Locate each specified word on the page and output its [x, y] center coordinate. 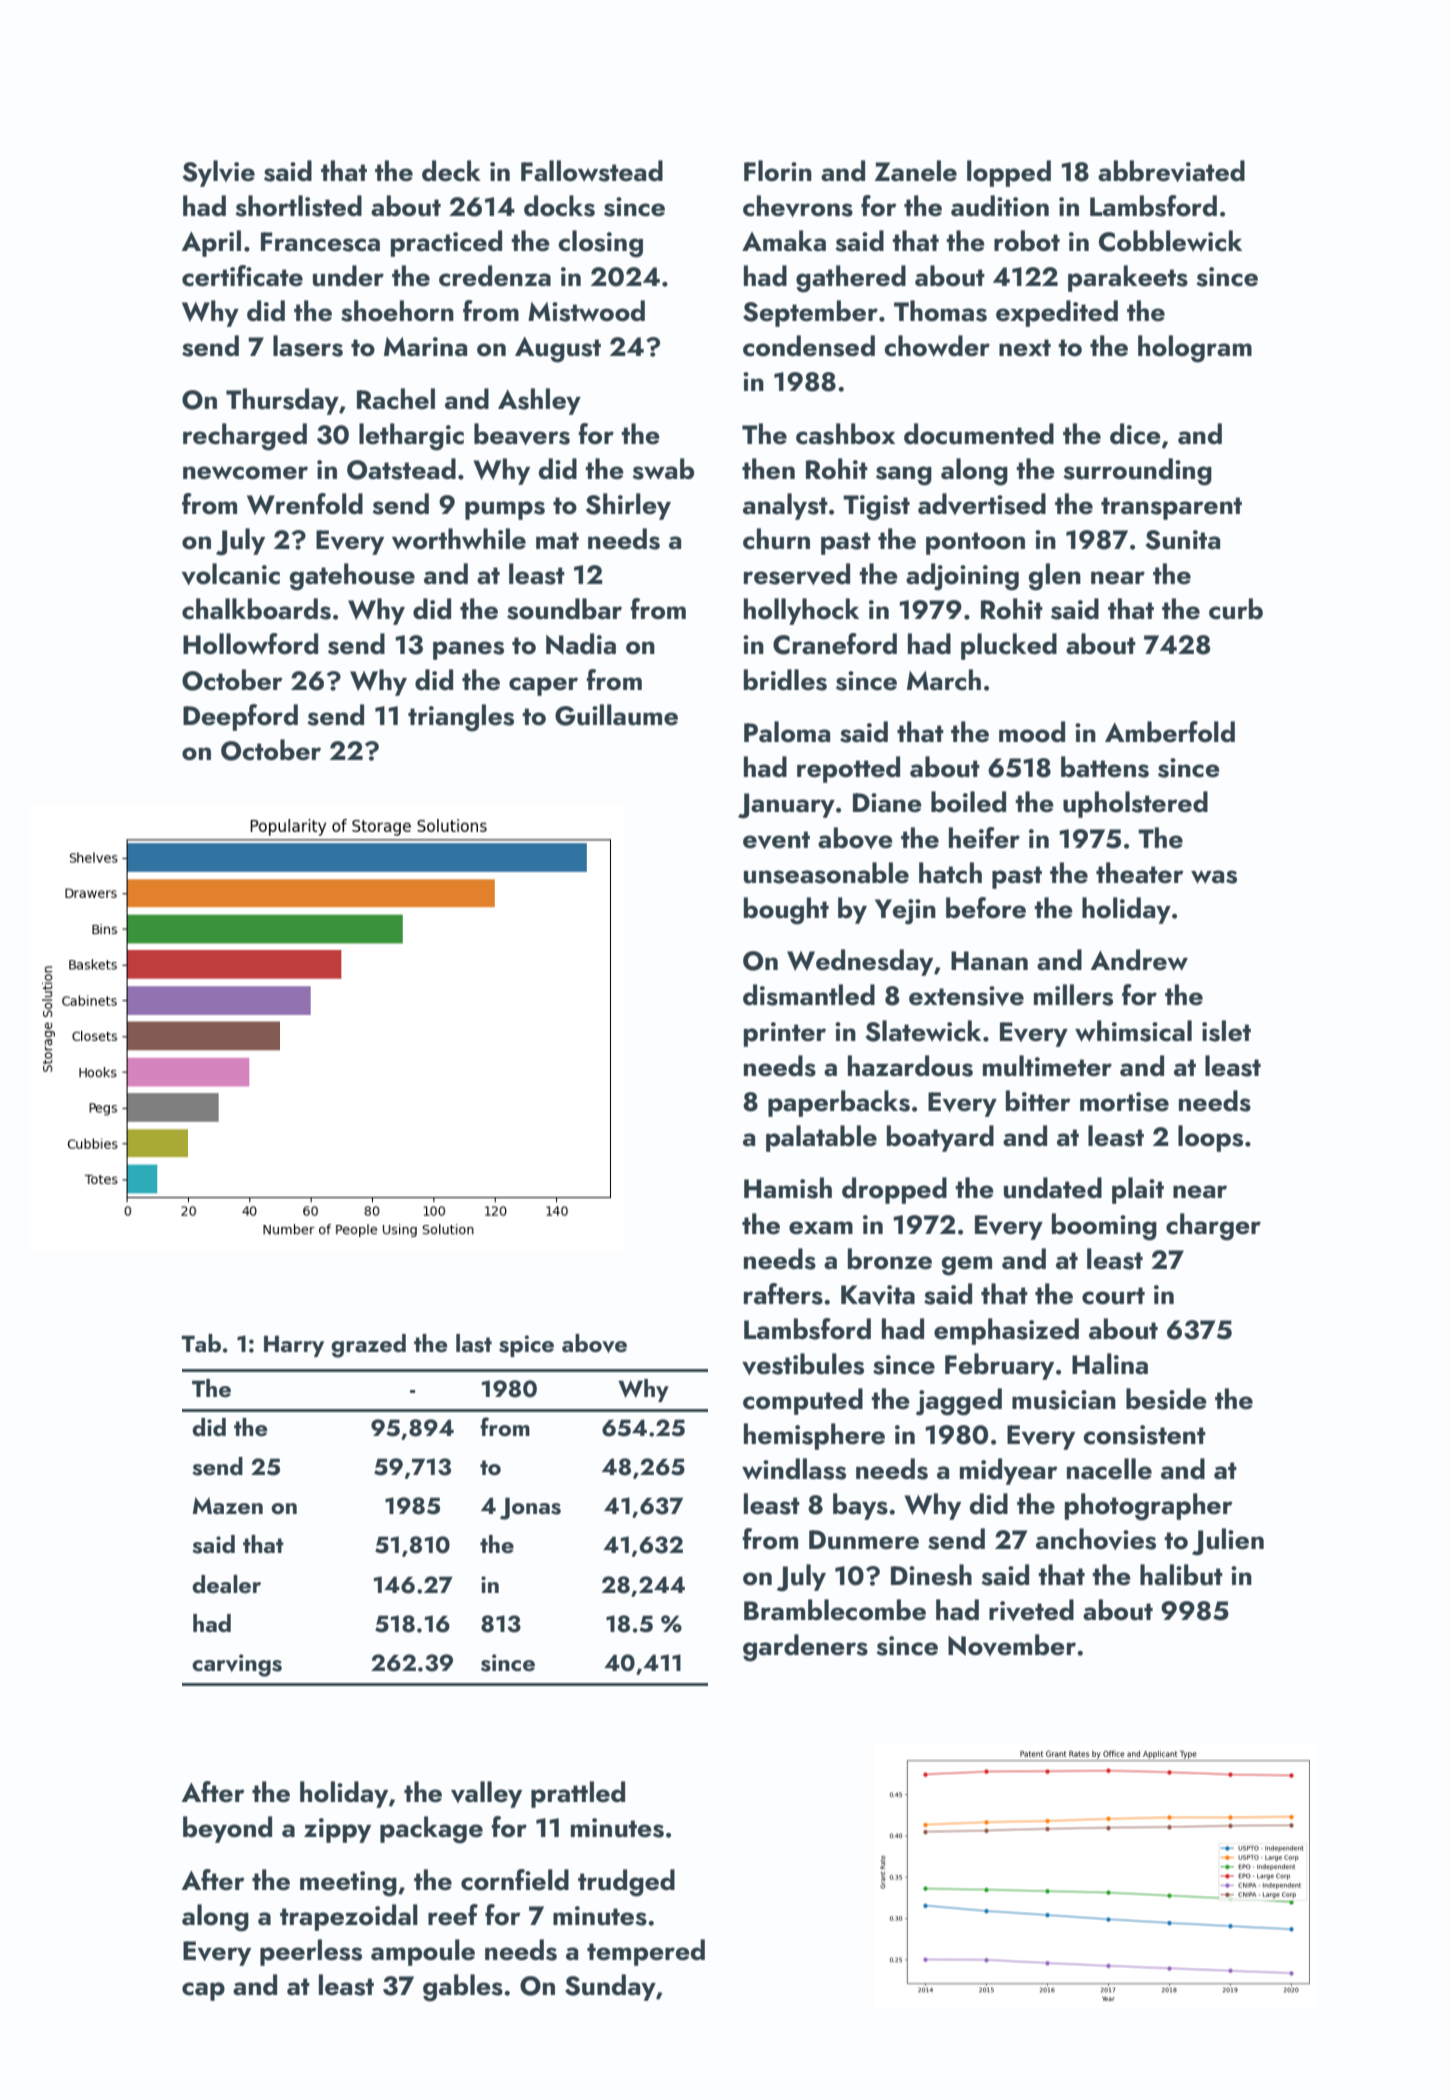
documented [979, 434]
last [474, 1343]
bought [786, 911]
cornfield [515, 1880]
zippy [337, 1830]
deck [451, 171]
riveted [1031, 1610]
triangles [461, 718]
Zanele [915, 171]
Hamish [788, 1188]
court [1113, 1296]
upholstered [1135, 804]
